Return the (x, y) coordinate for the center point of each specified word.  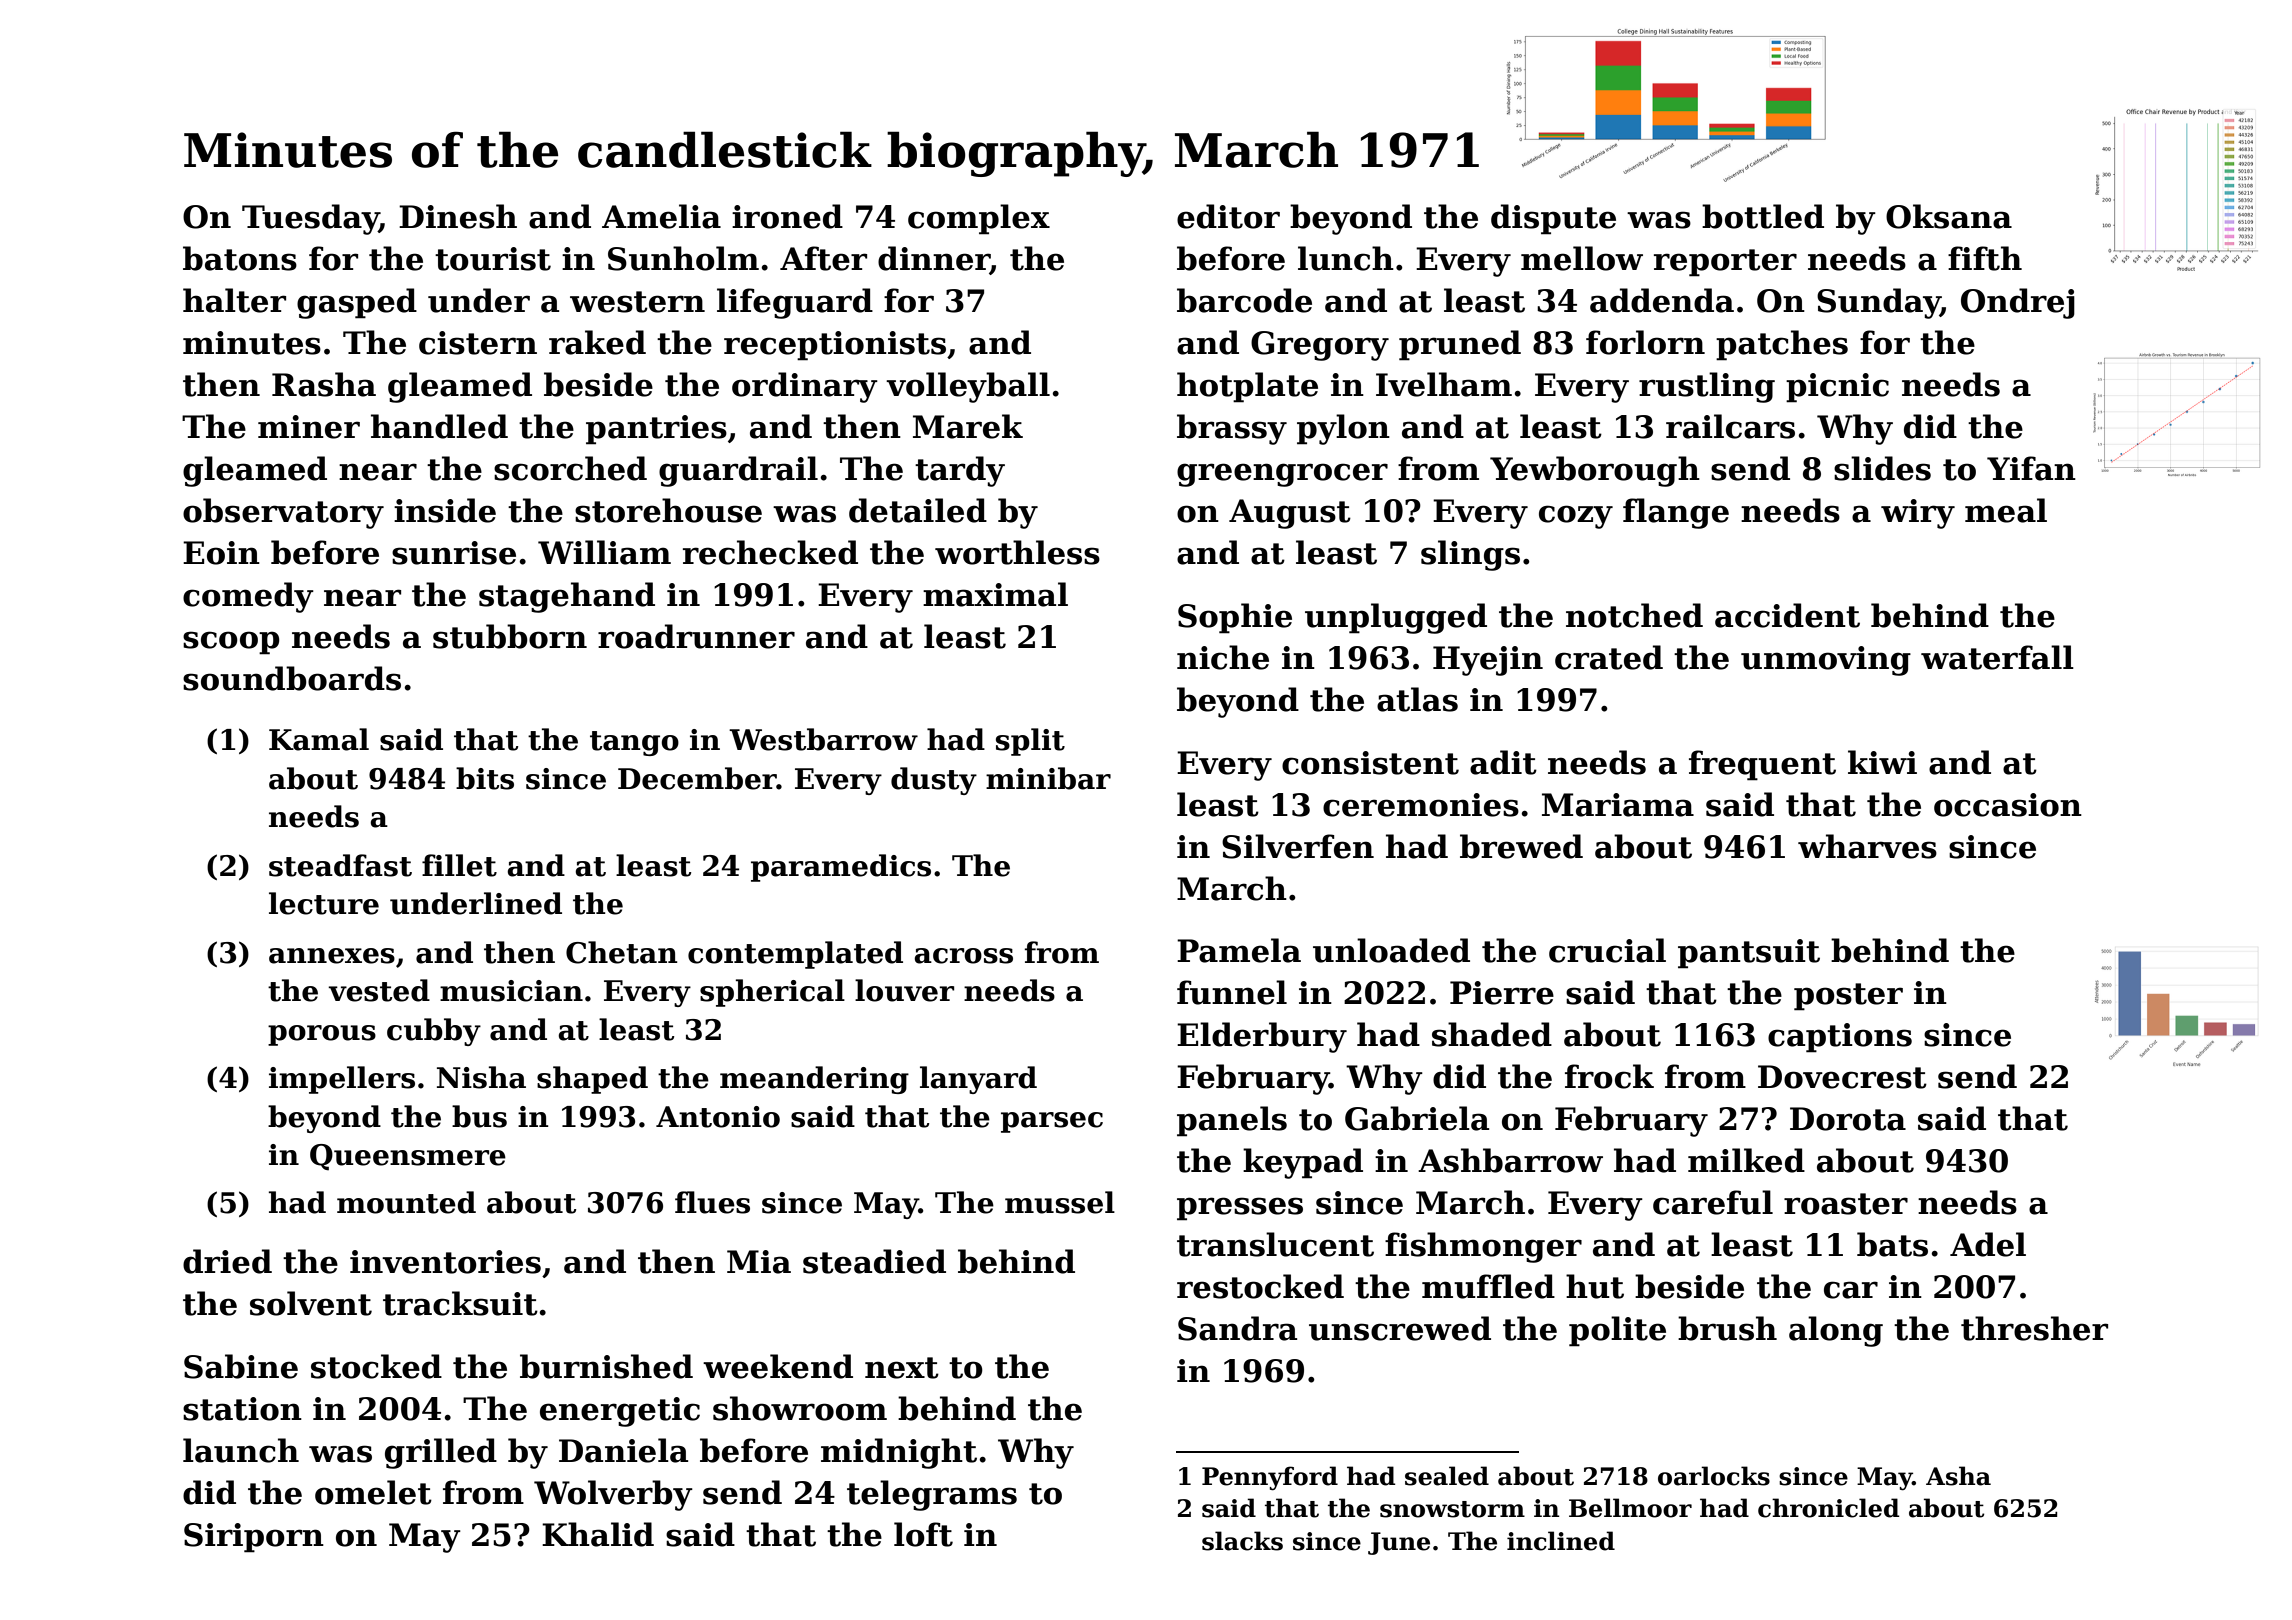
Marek (968, 426)
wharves (1867, 846)
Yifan (2031, 468)
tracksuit (460, 1303)
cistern (478, 343)
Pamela (1239, 950)
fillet (459, 865)
